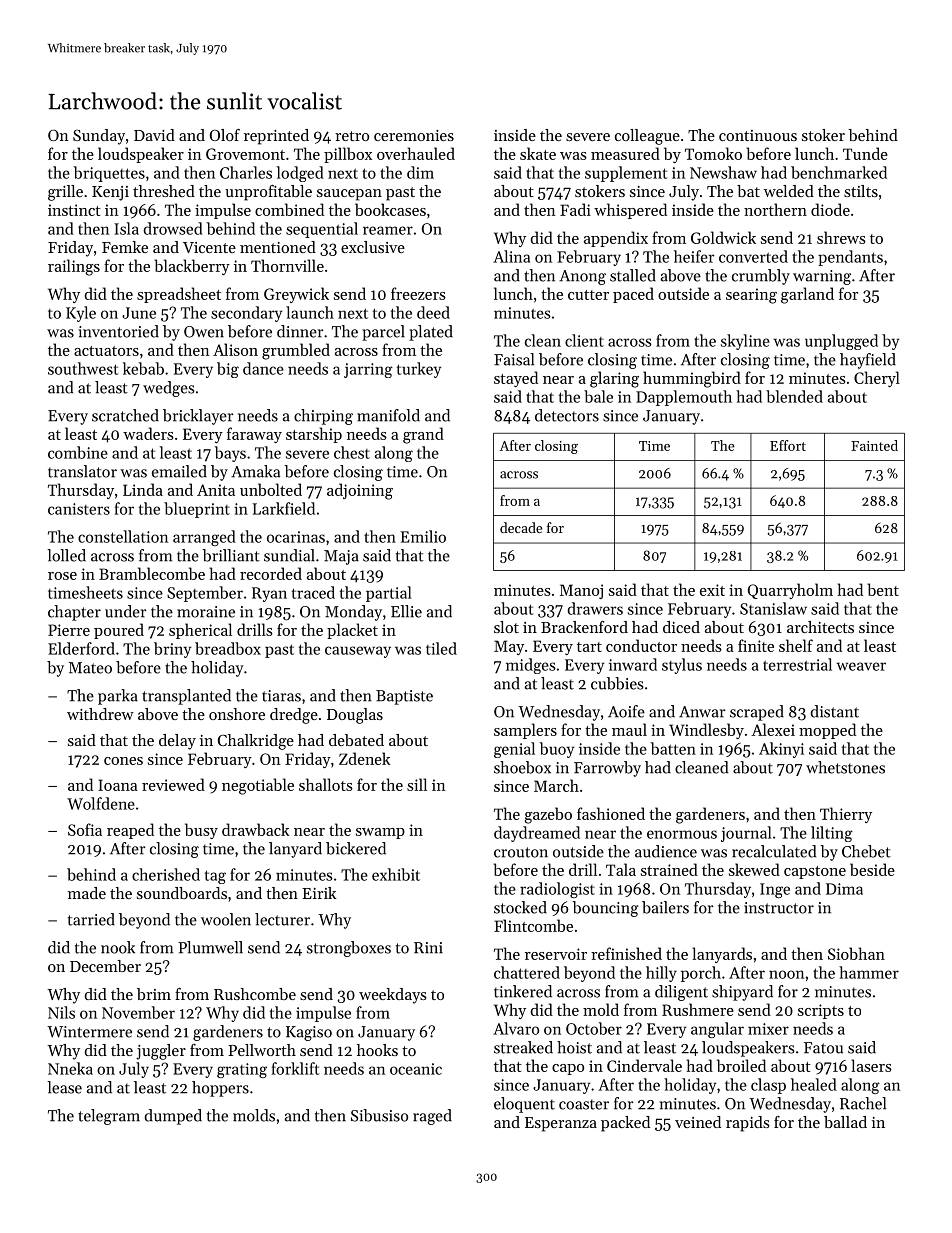 Image resolution: width=952 pixels, height=1233 pixels. I want to click on negotiable, so click(258, 786).
